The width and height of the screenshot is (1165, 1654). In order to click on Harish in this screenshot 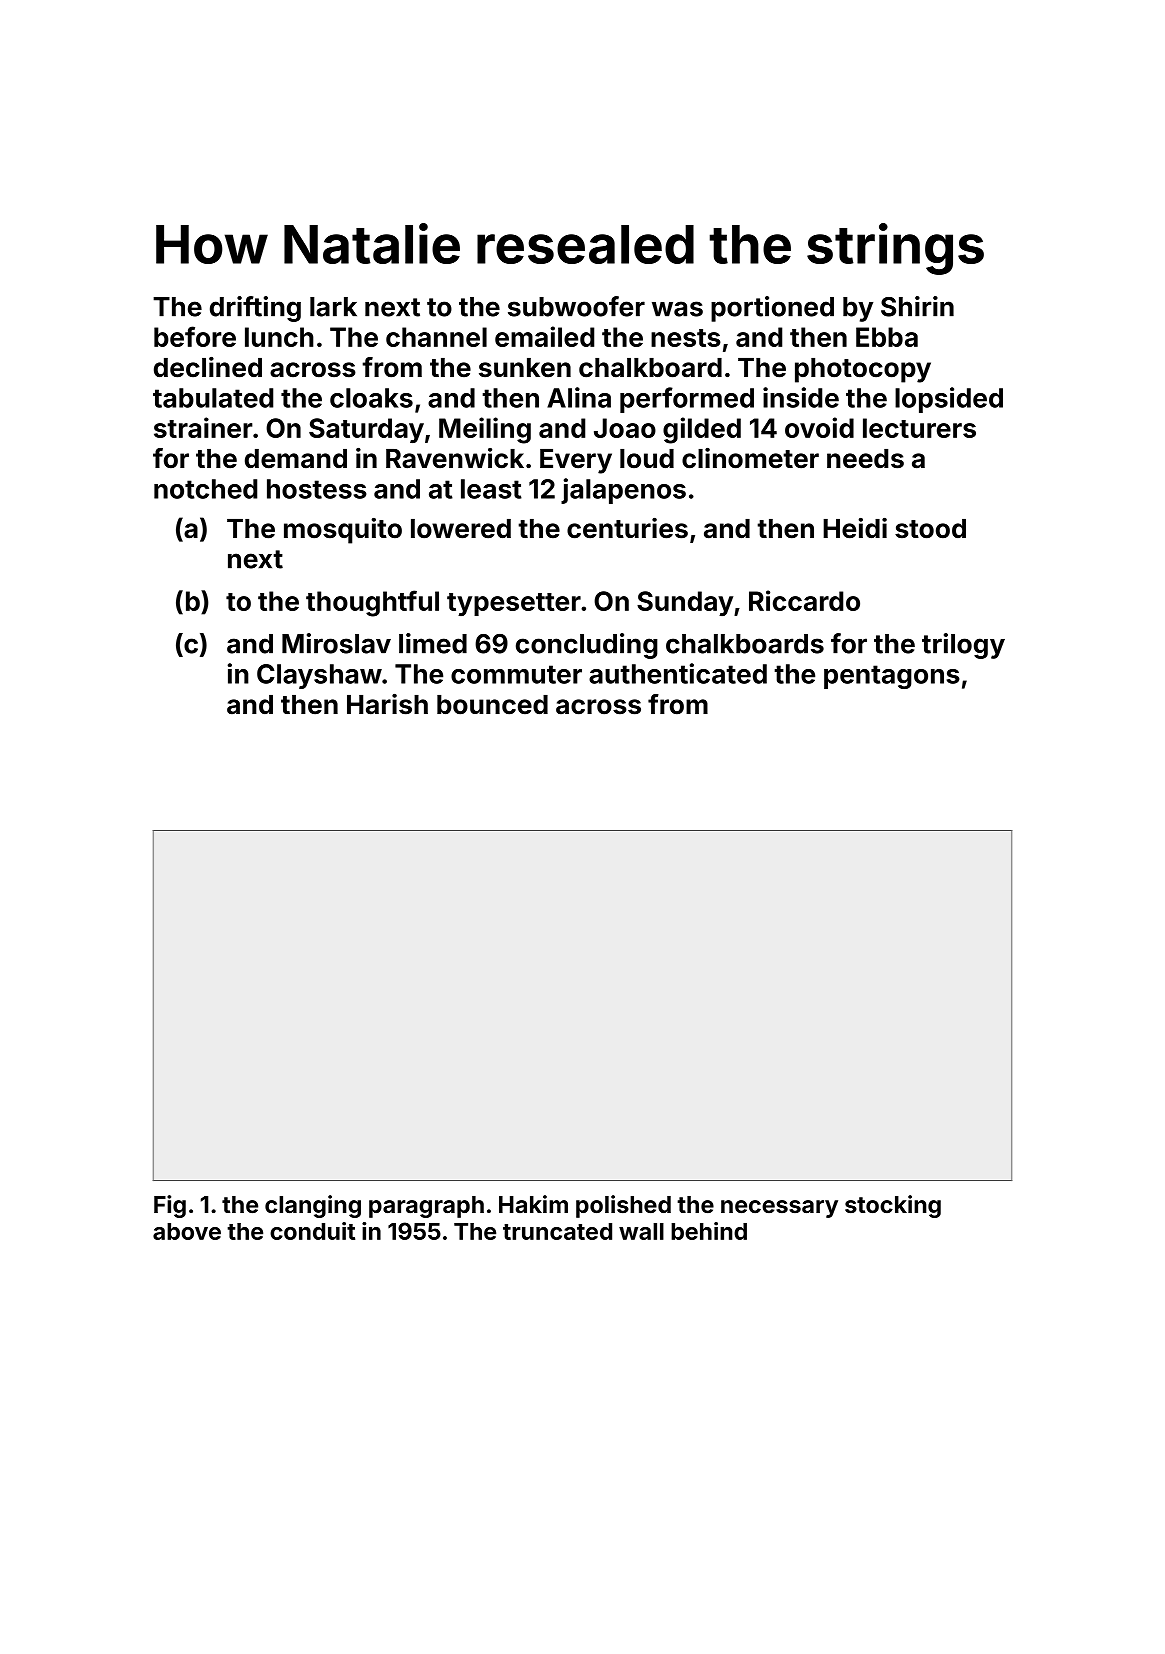, I will do `click(387, 704)`.
